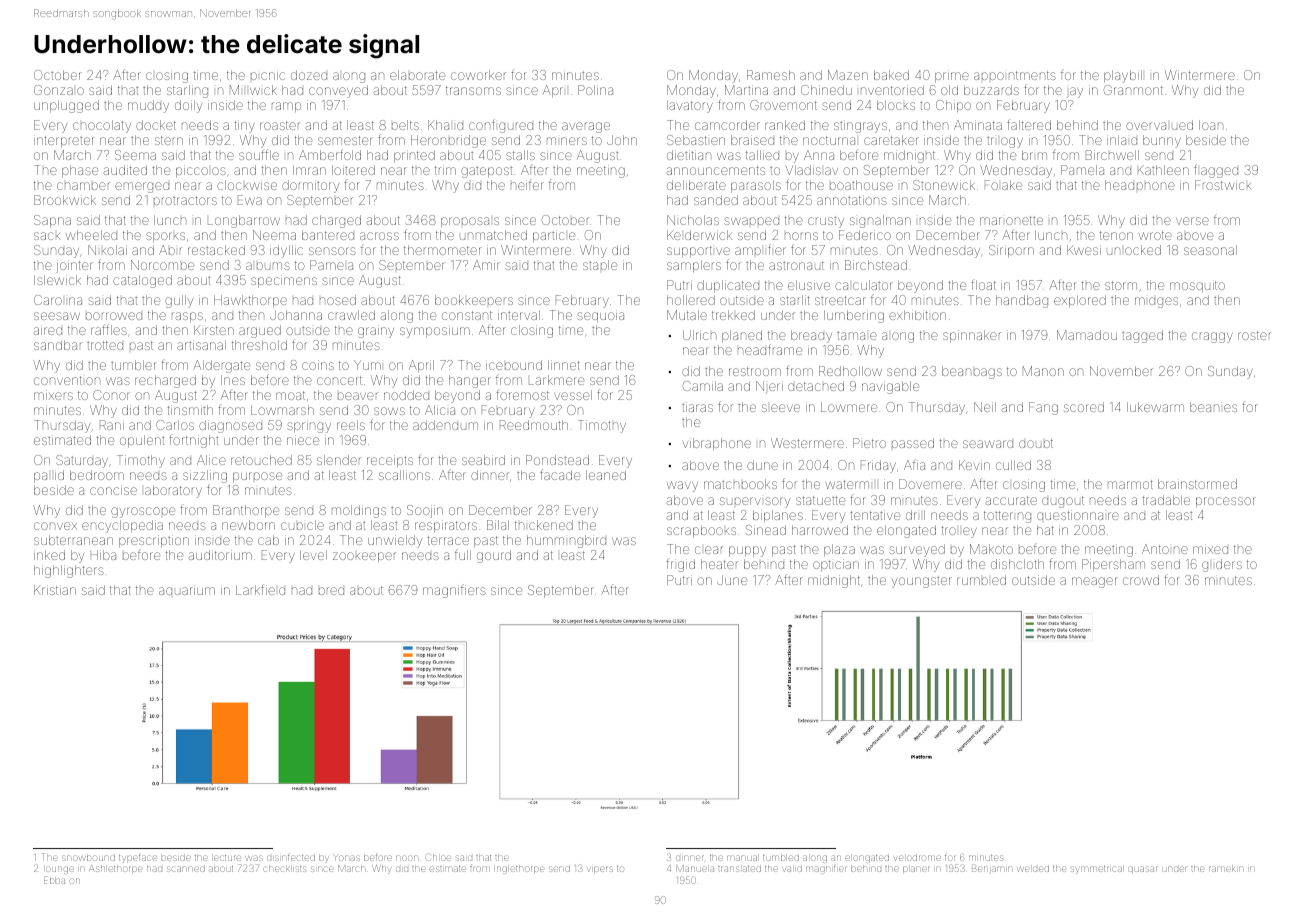  What do you see at coordinates (1017, 564) in the screenshot?
I see `dishcloth` at bounding box center [1017, 564].
